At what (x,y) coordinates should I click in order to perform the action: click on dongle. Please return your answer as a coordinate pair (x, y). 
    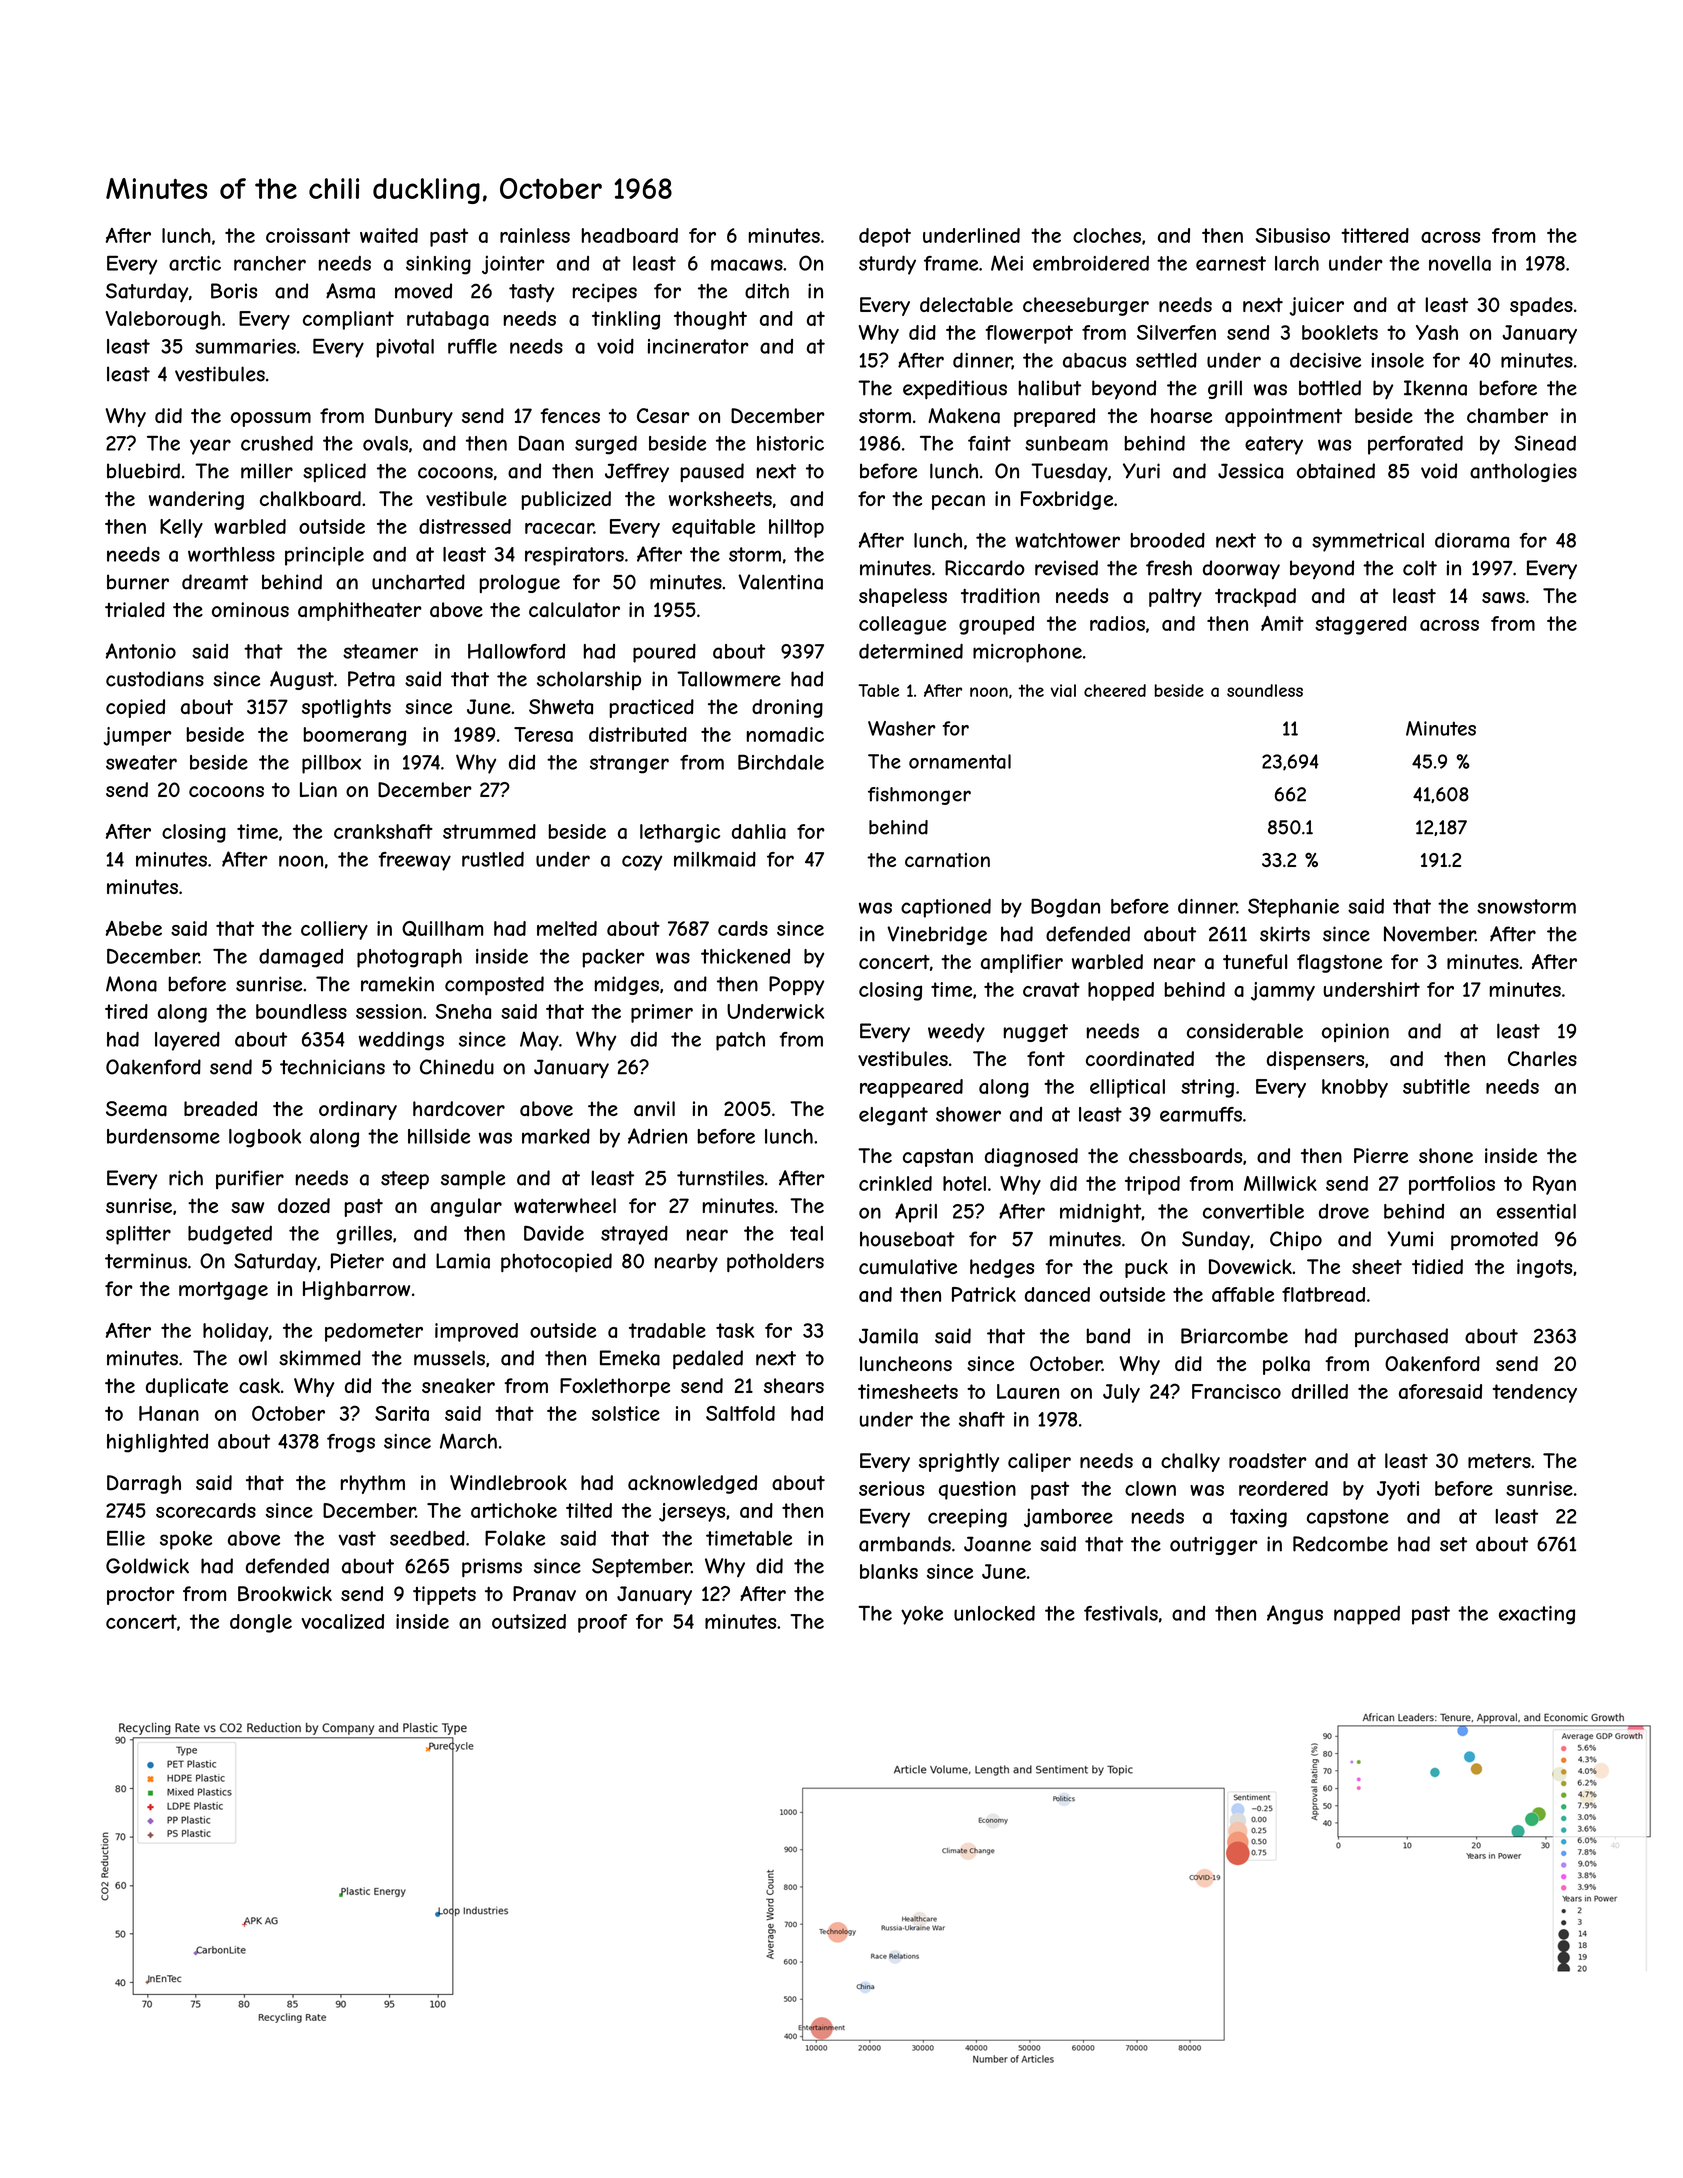
    Looking at the image, I should click on (261, 1623).
